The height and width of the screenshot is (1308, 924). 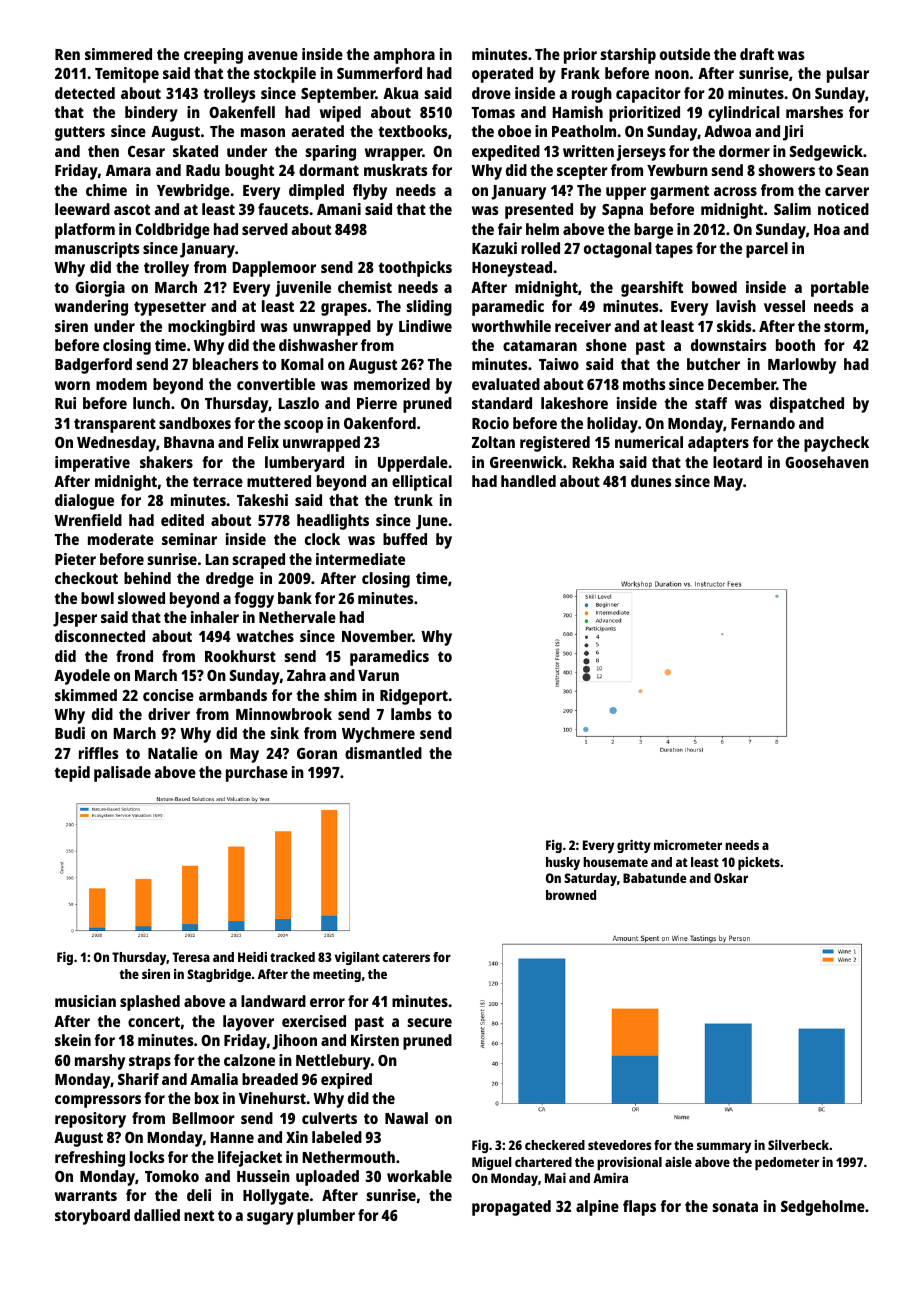 What do you see at coordinates (563, 863) in the screenshot?
I see `husky` at bounding box center [563, 863].
